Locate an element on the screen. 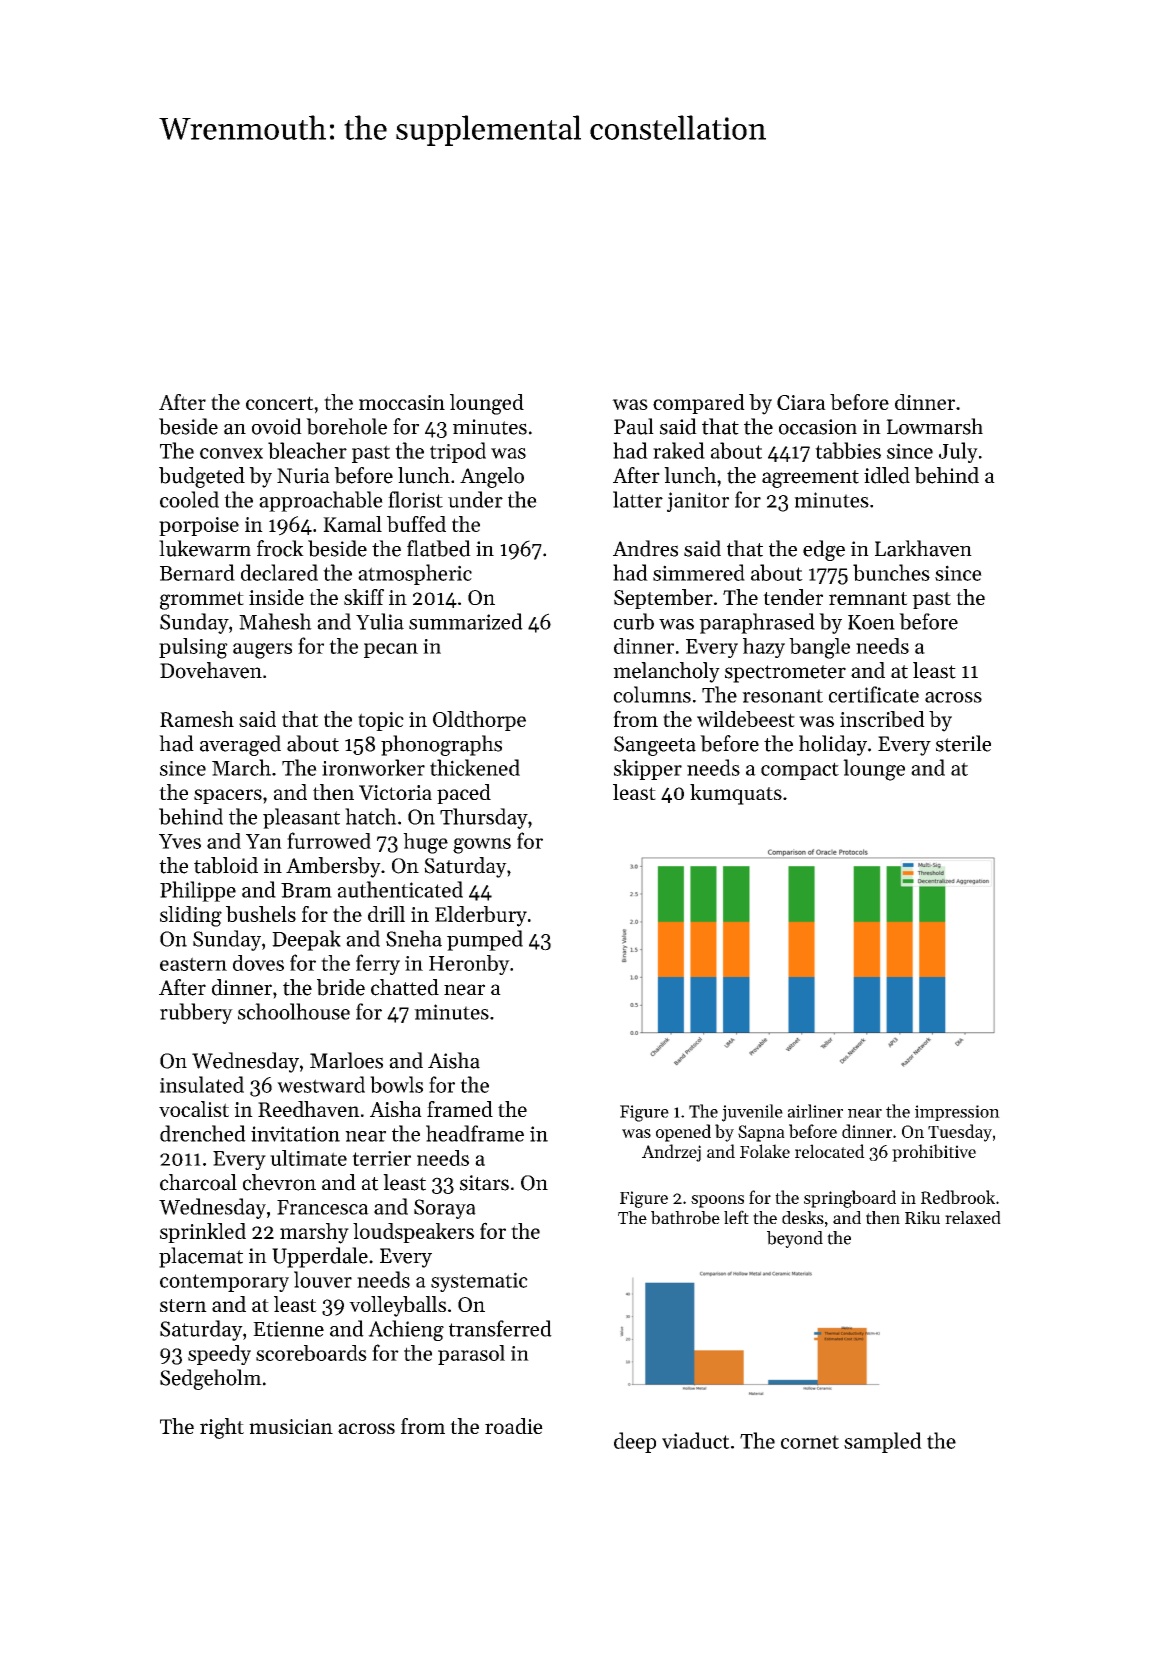 The height and width of the screenshot is (1654, 1165). latter is located at coordinates (638, 499).
